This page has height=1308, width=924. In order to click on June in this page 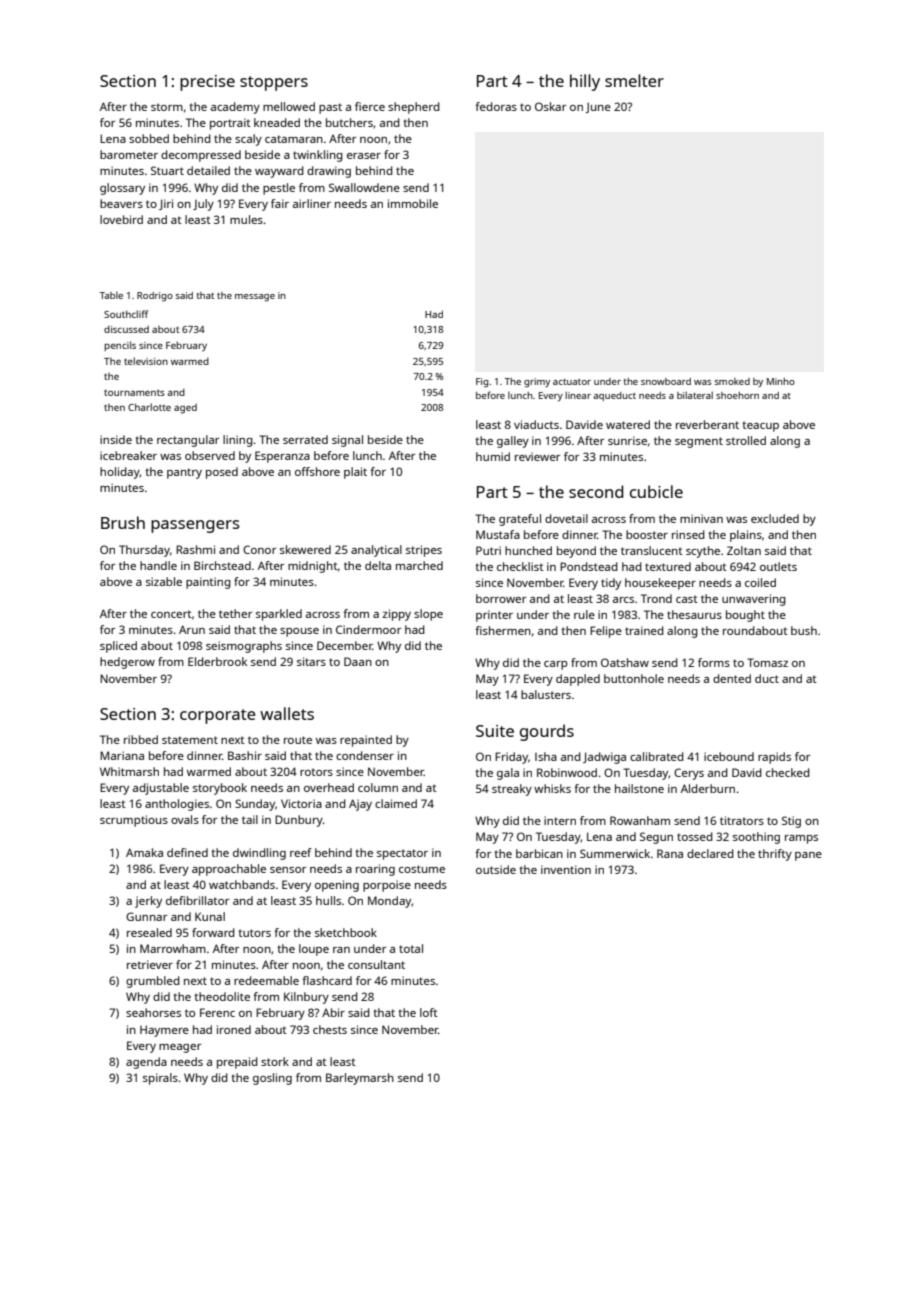, I will do `click(598, 107)`.
